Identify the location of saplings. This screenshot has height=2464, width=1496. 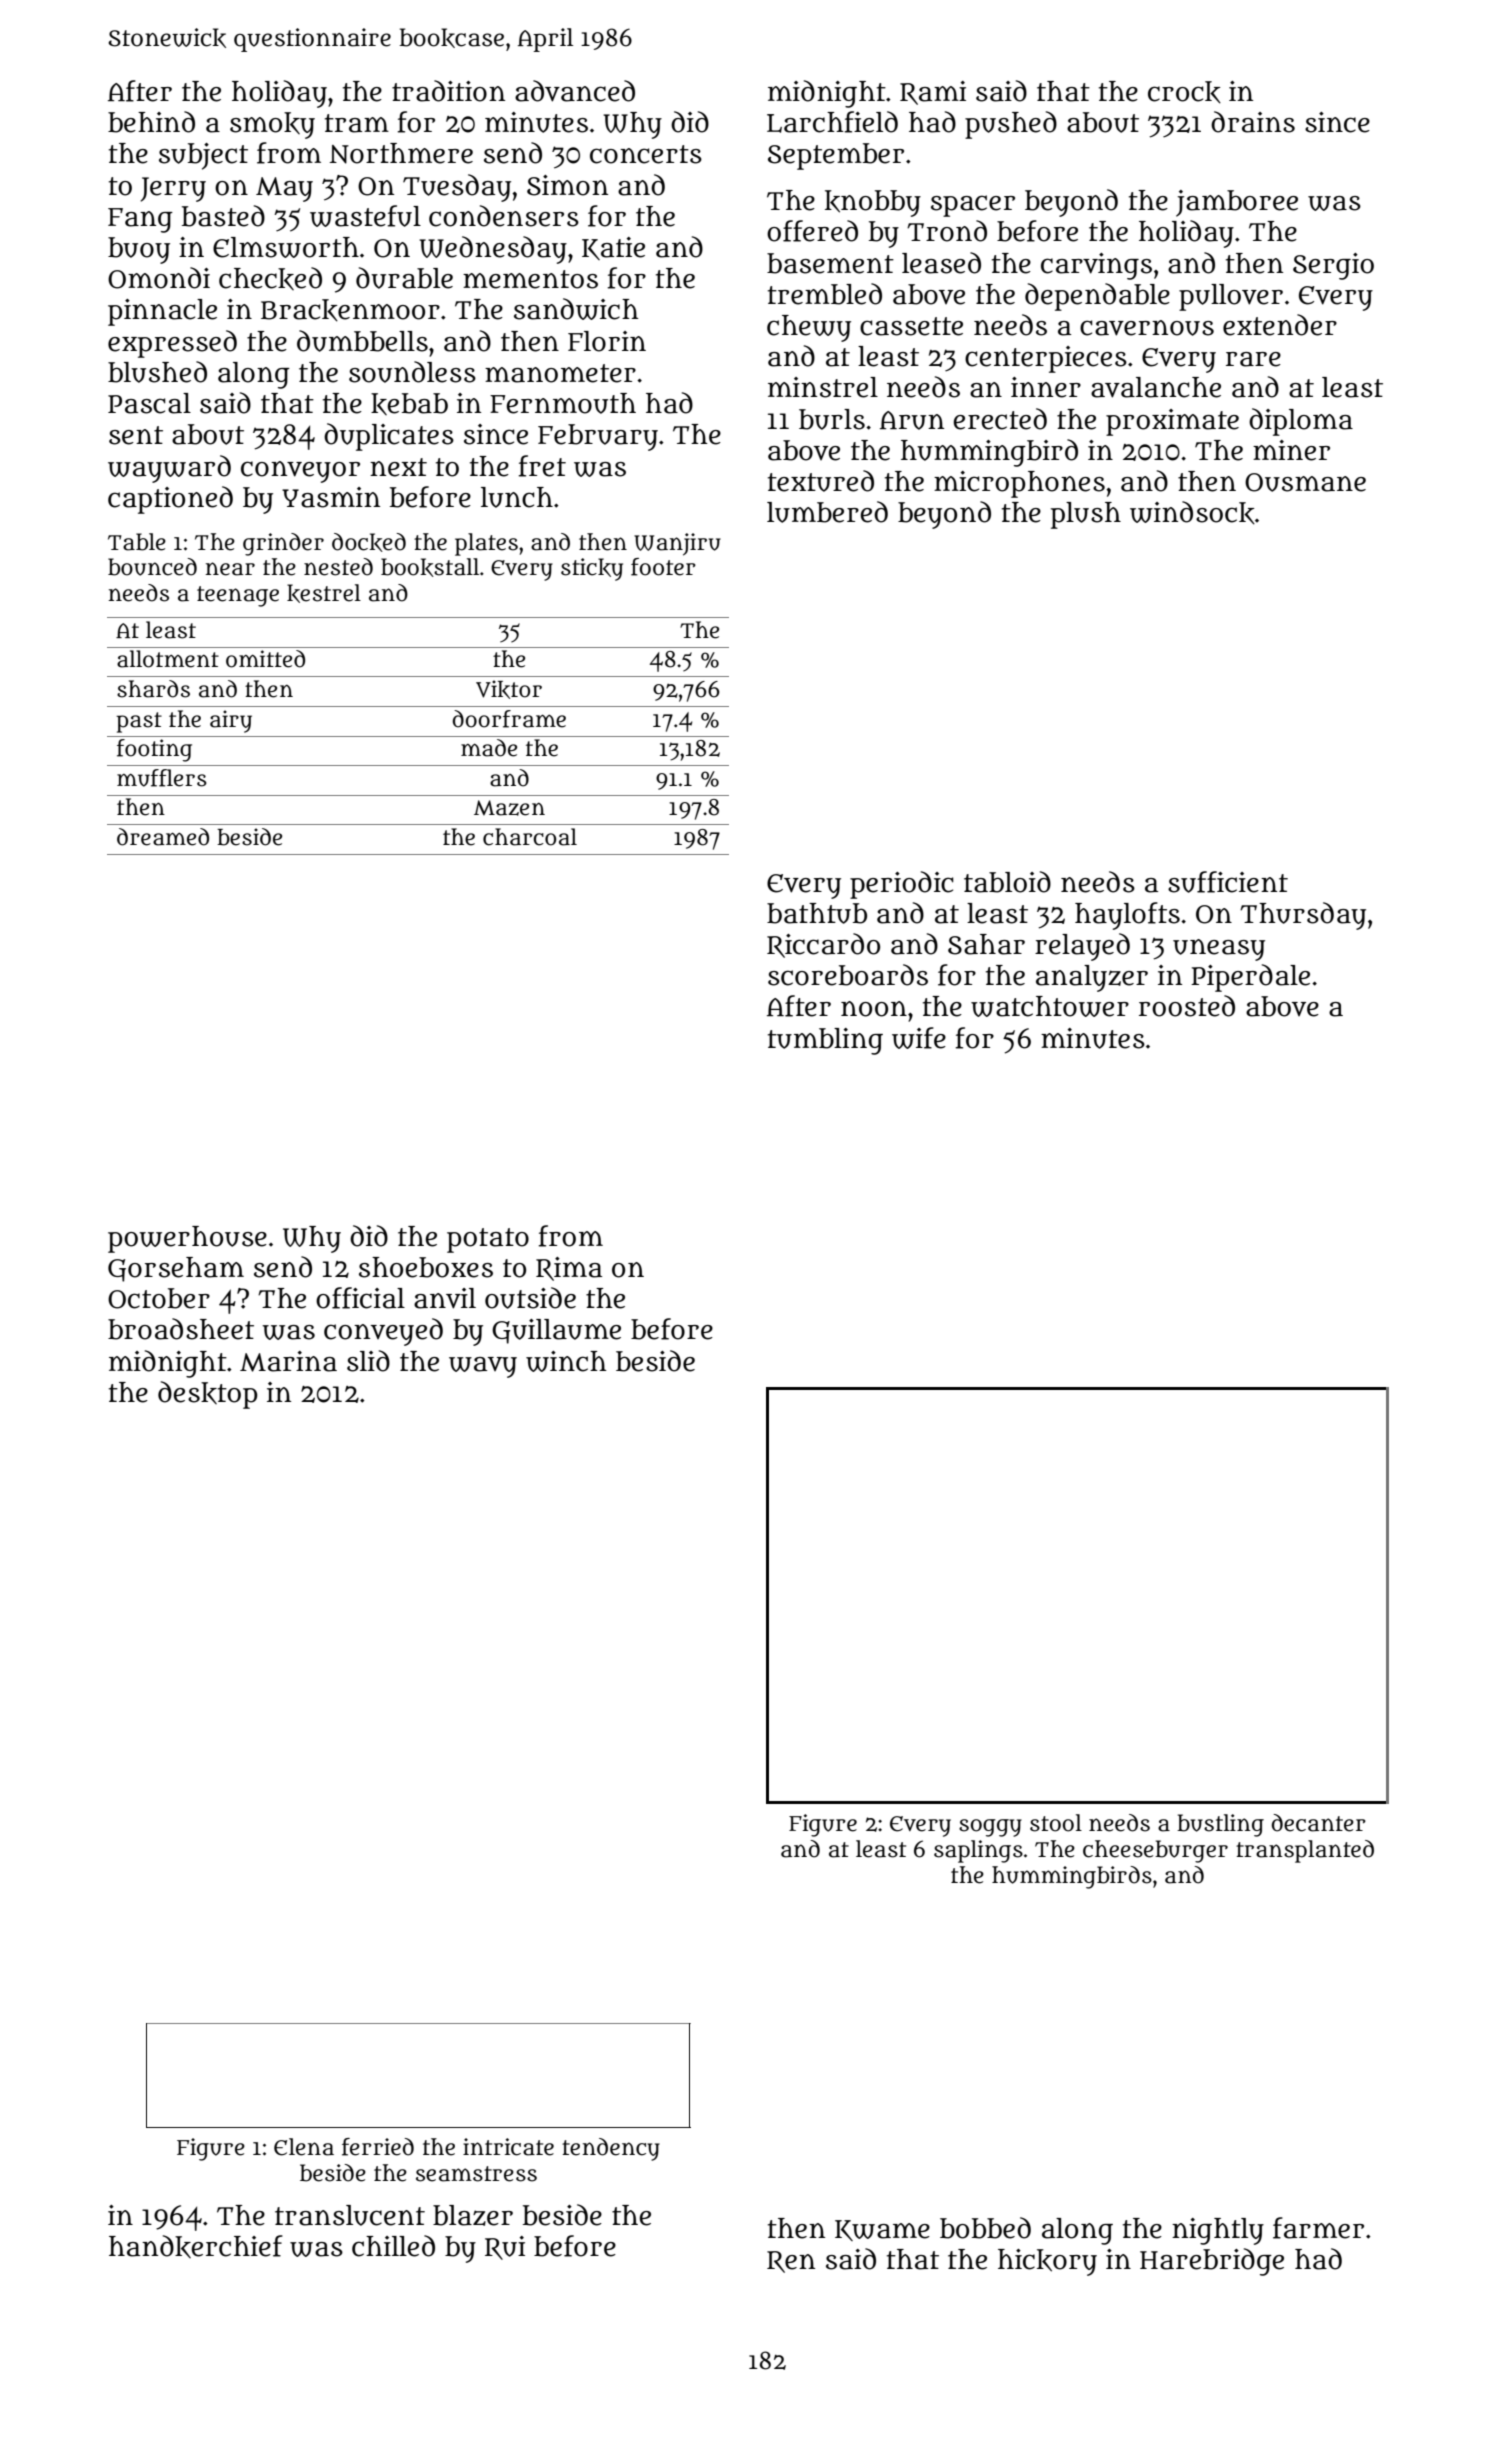
(978, 1851).
